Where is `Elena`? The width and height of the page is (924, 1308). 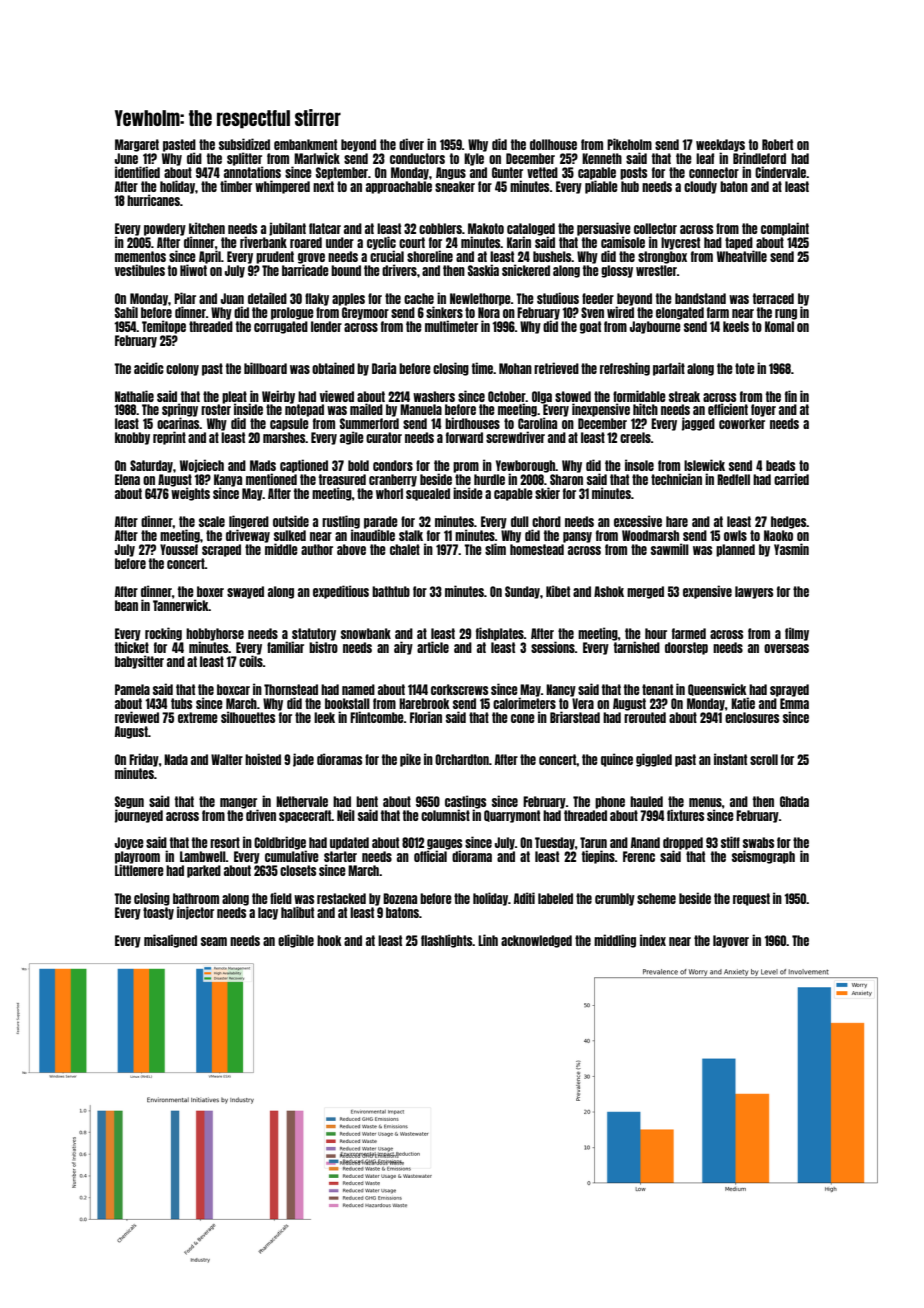
Elena is located at coordinates (127, 479).
